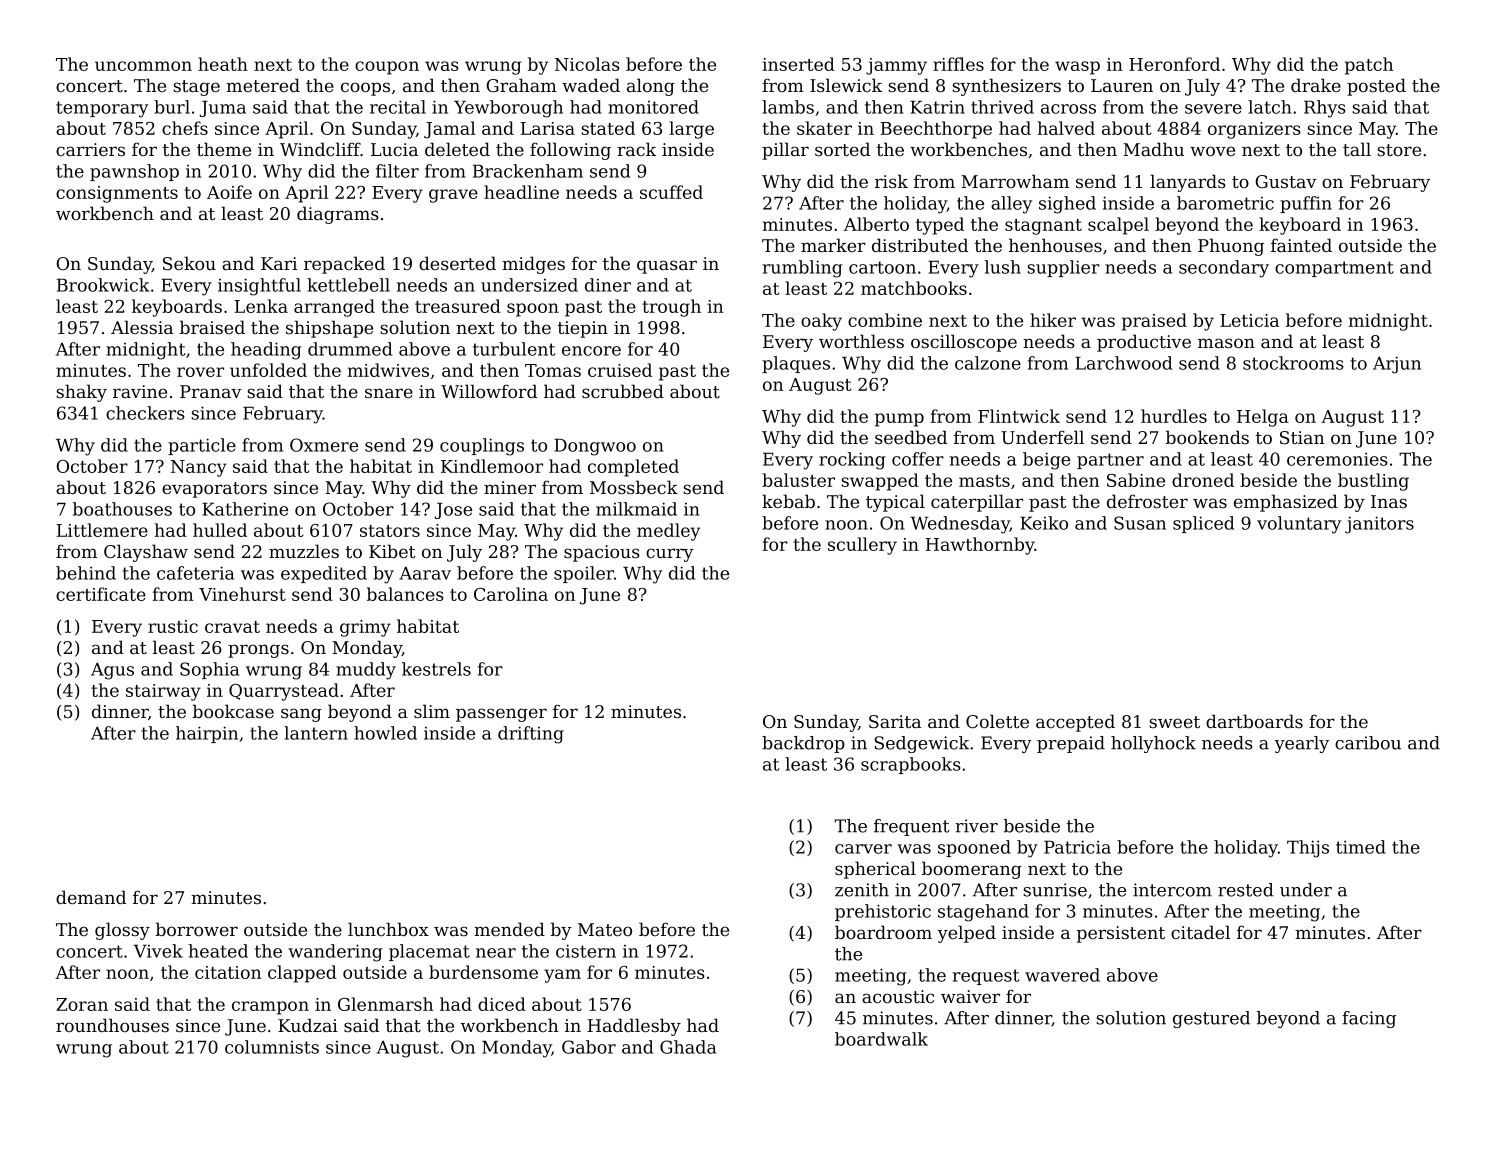  I want to click on timed, so click(1361, 847).
